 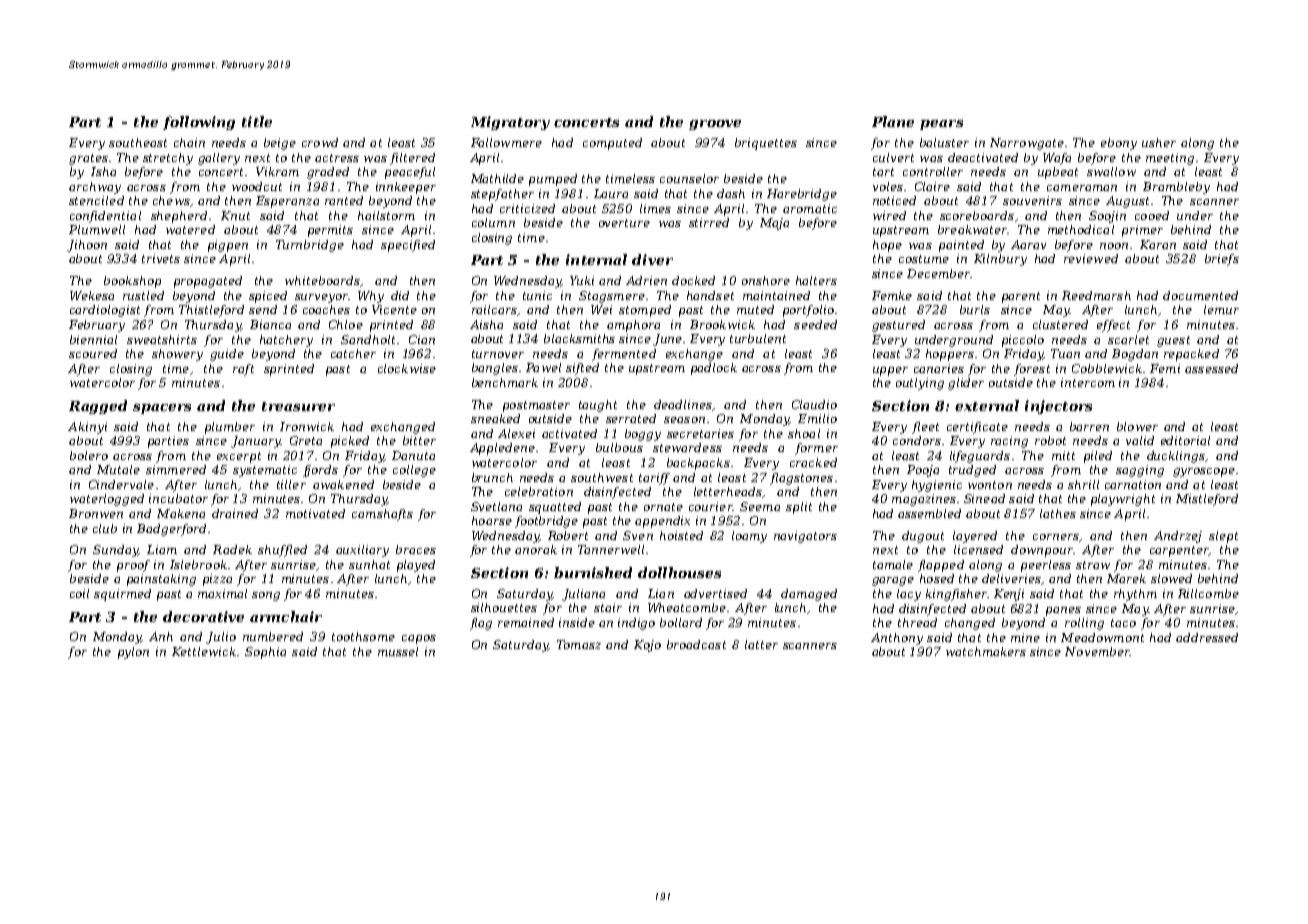 I want to click on gestured, so click(x=898, y=326).
